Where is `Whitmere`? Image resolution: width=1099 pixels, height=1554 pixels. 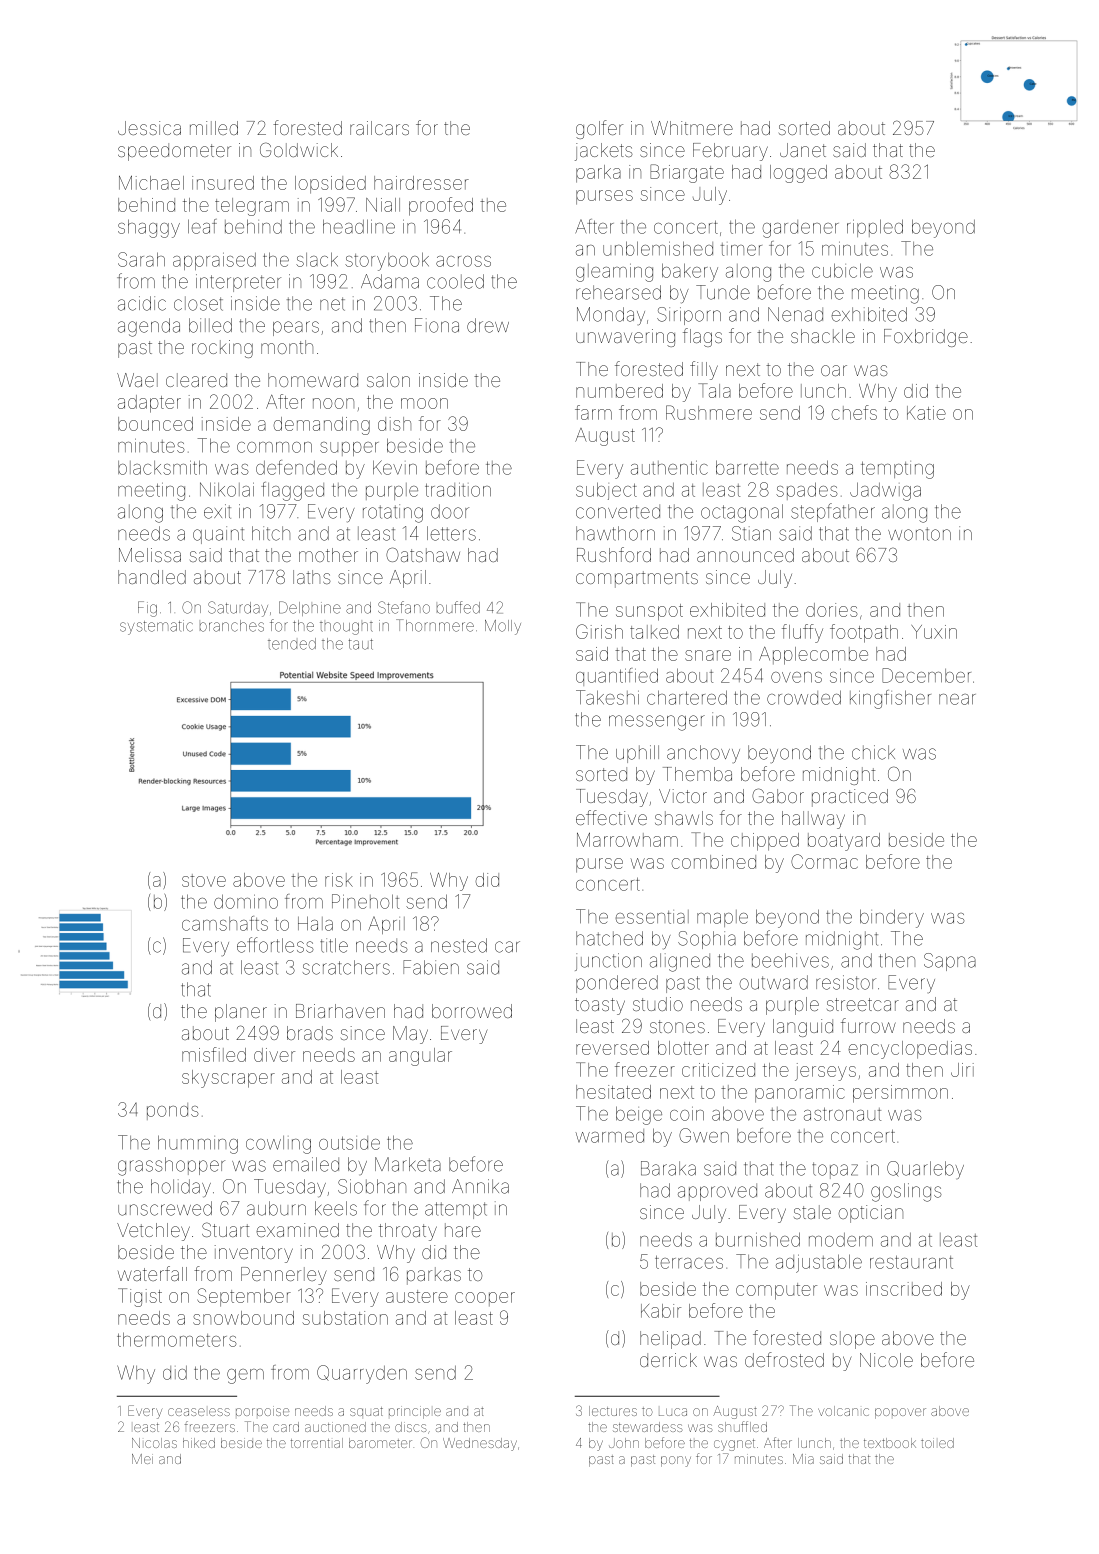
Whitmere is located at coordinates (692, 128).
